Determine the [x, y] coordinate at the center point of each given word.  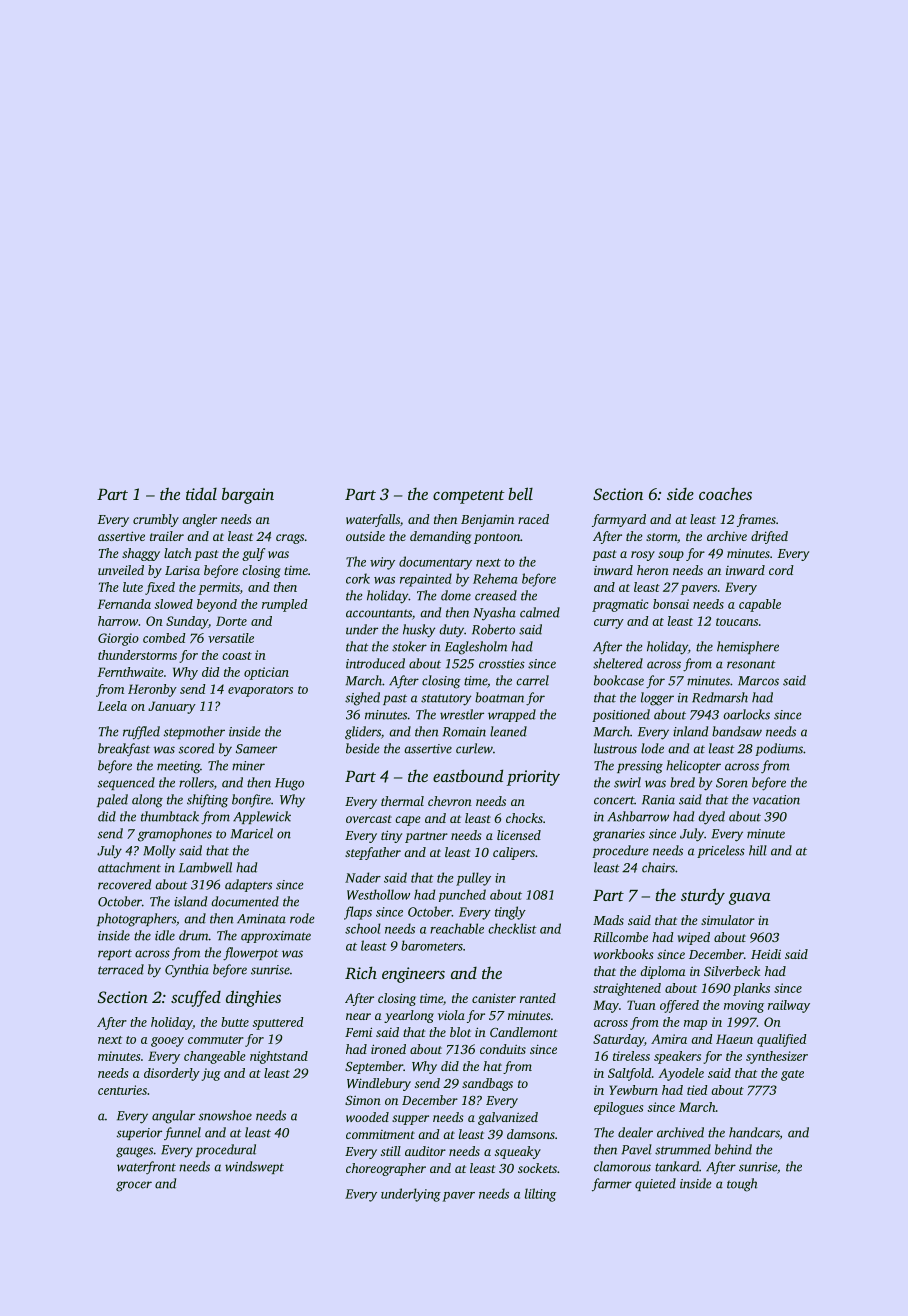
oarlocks [746, 714]
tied [697, 1090]
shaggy [141, 554]
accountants [379, 613]
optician [266, 673]
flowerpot [251, 954]
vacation [776, 800]
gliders [363, 733]
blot [460, 1032]
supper [410, 1120]
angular [173, 1117]
